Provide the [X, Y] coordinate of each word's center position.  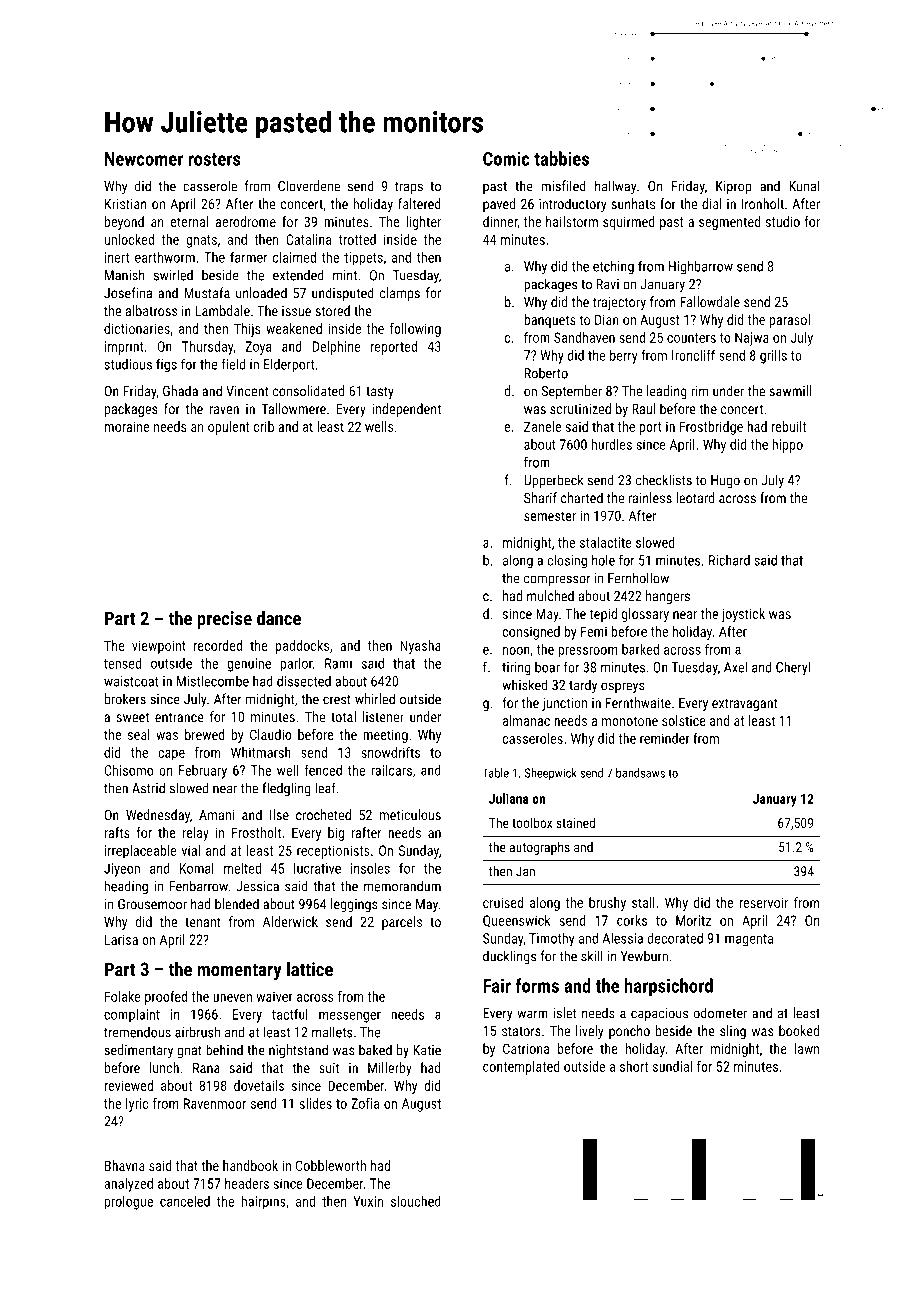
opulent [229, 428]
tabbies [561, 158]
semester [550, 516]
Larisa [121, 939]
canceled [185, 1201]
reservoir [763, 902]
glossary [645, 615]
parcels [402, 923]
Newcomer [144, 159]
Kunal [804, 186]
